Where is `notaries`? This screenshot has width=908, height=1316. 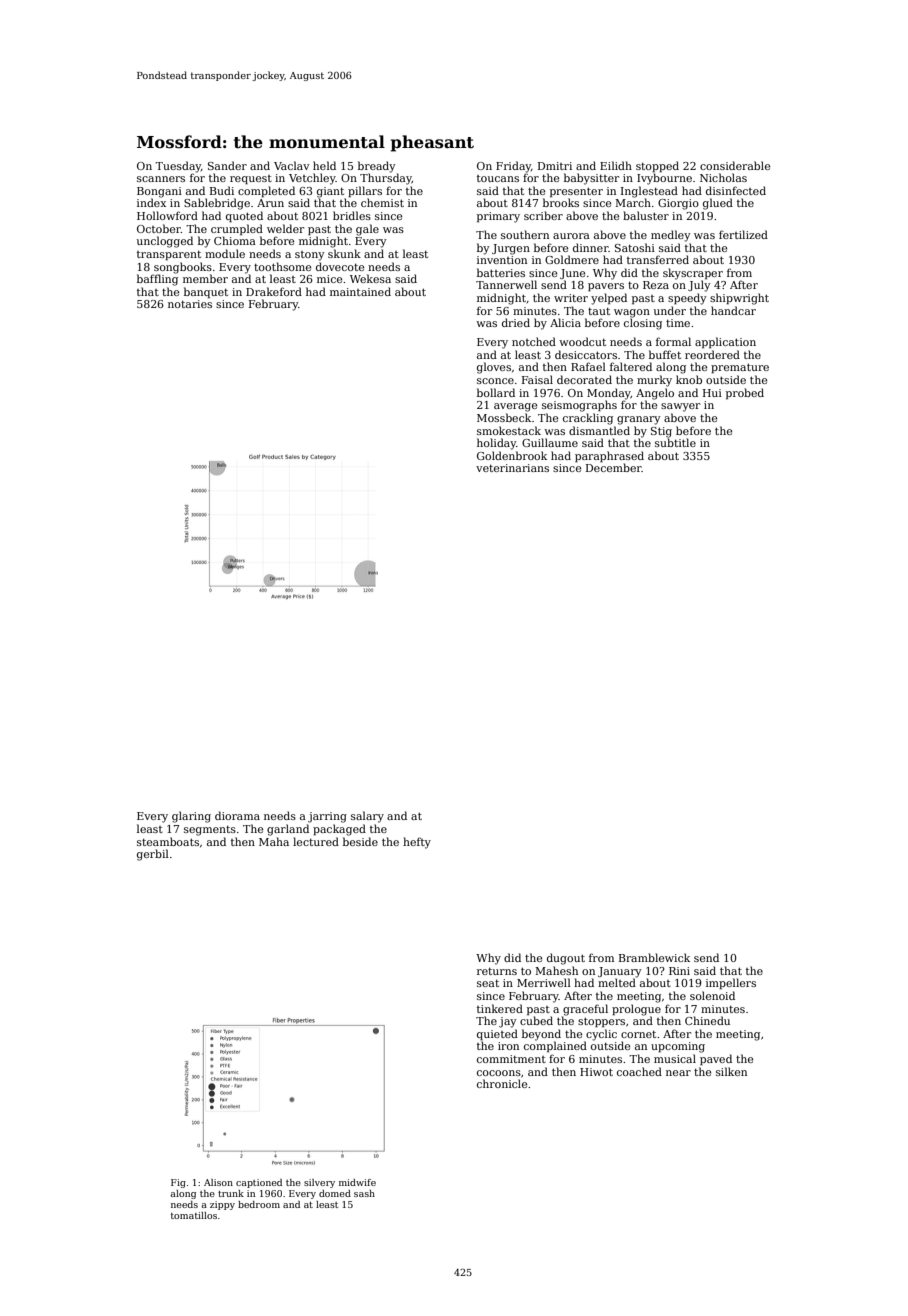 notaries is located at coordinates (190, 304).
